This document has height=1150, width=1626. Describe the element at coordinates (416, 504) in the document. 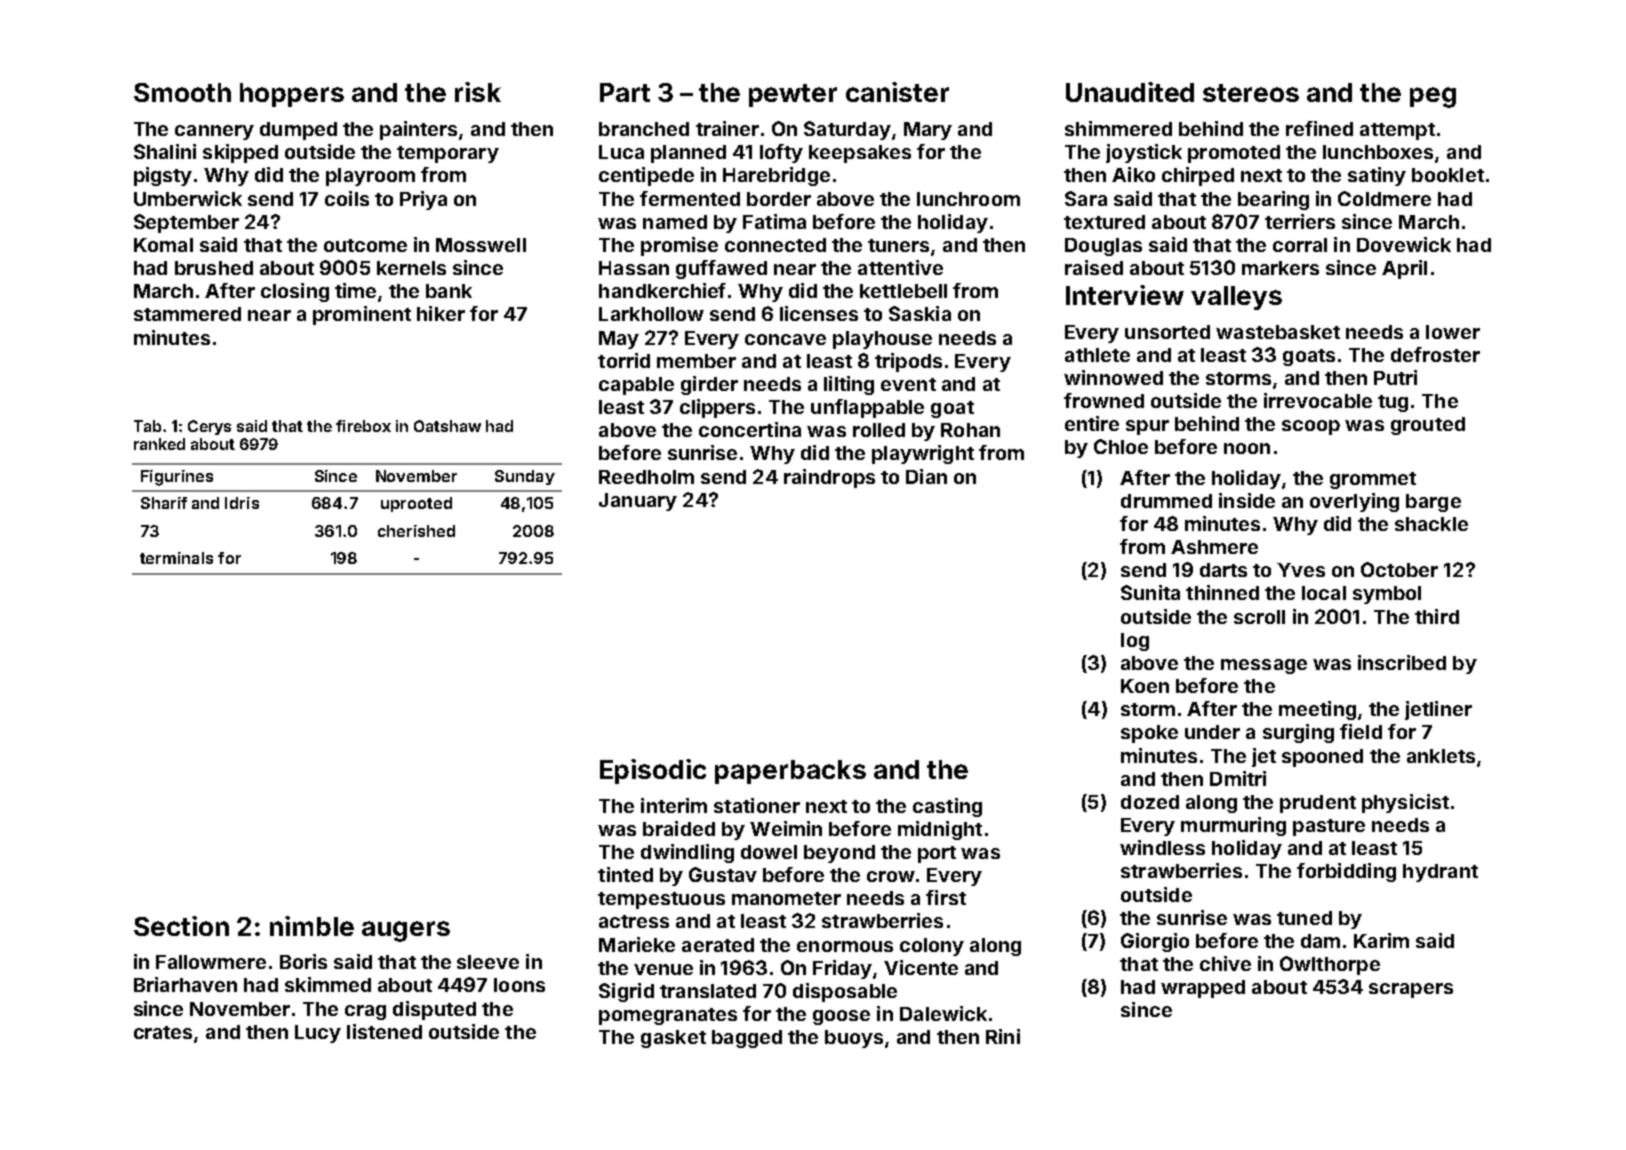

I see `uprooted` at that location.
